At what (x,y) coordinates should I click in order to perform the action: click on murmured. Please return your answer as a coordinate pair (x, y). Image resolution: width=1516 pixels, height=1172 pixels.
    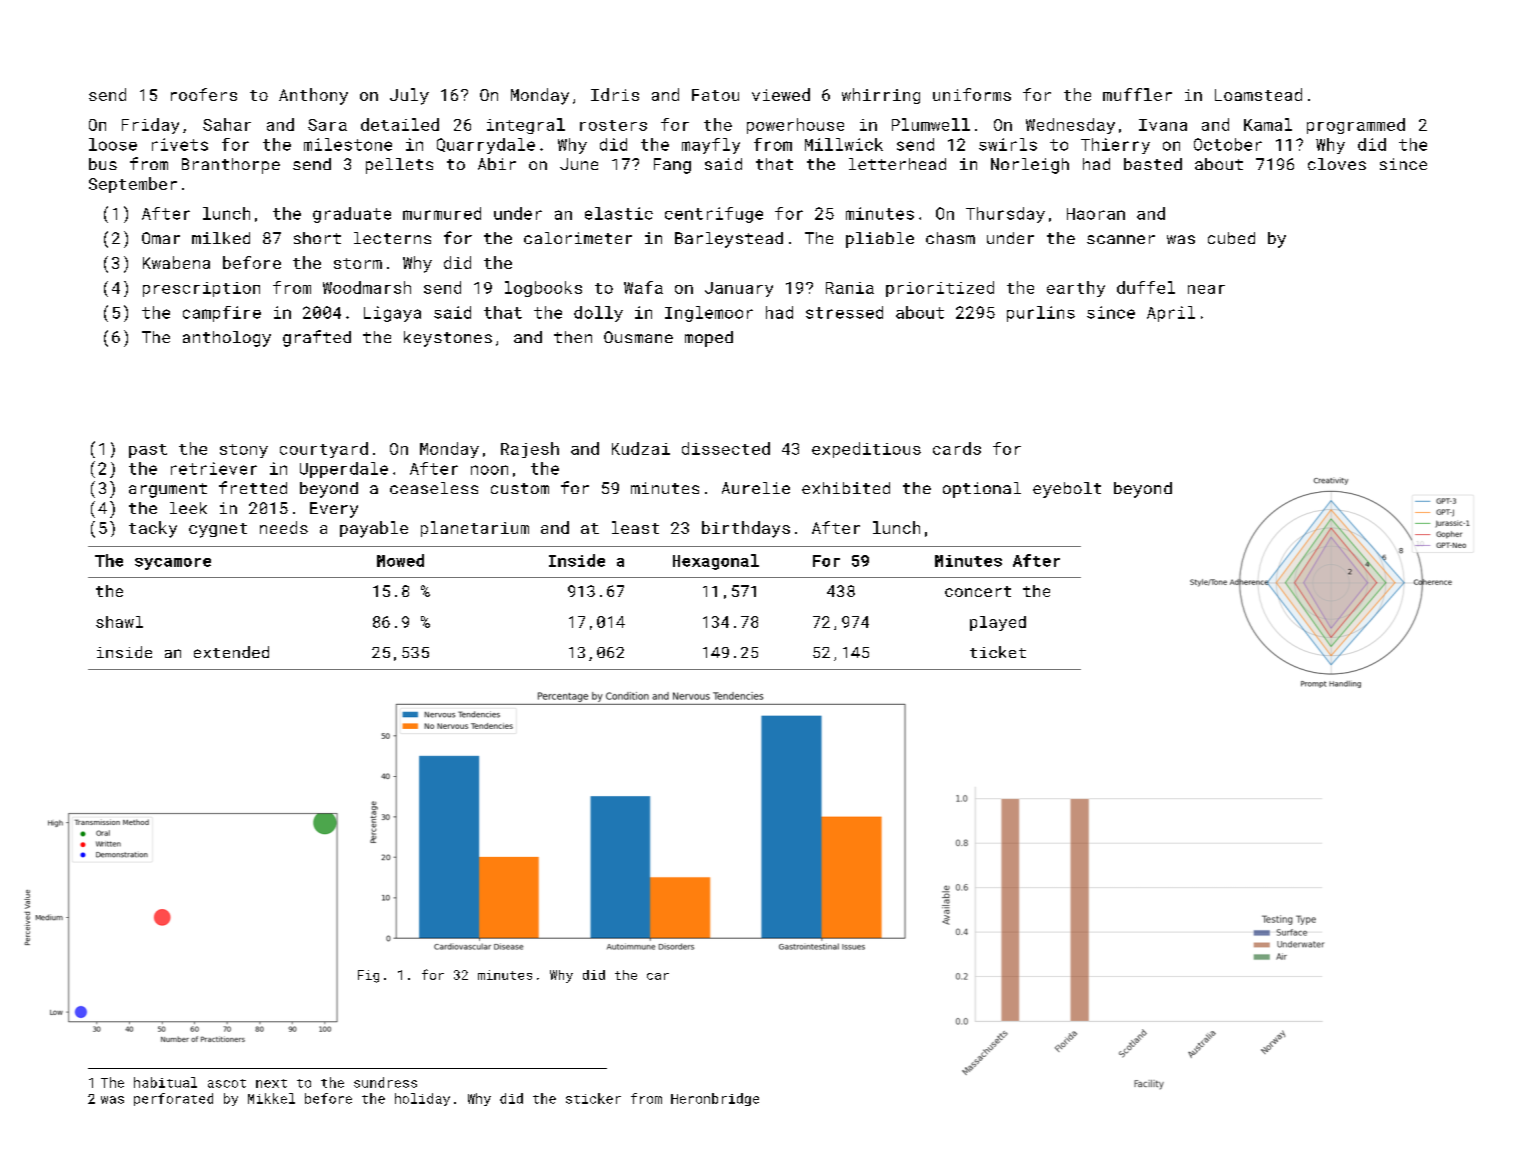
    Looking at the image, I should click on (442, 213).
